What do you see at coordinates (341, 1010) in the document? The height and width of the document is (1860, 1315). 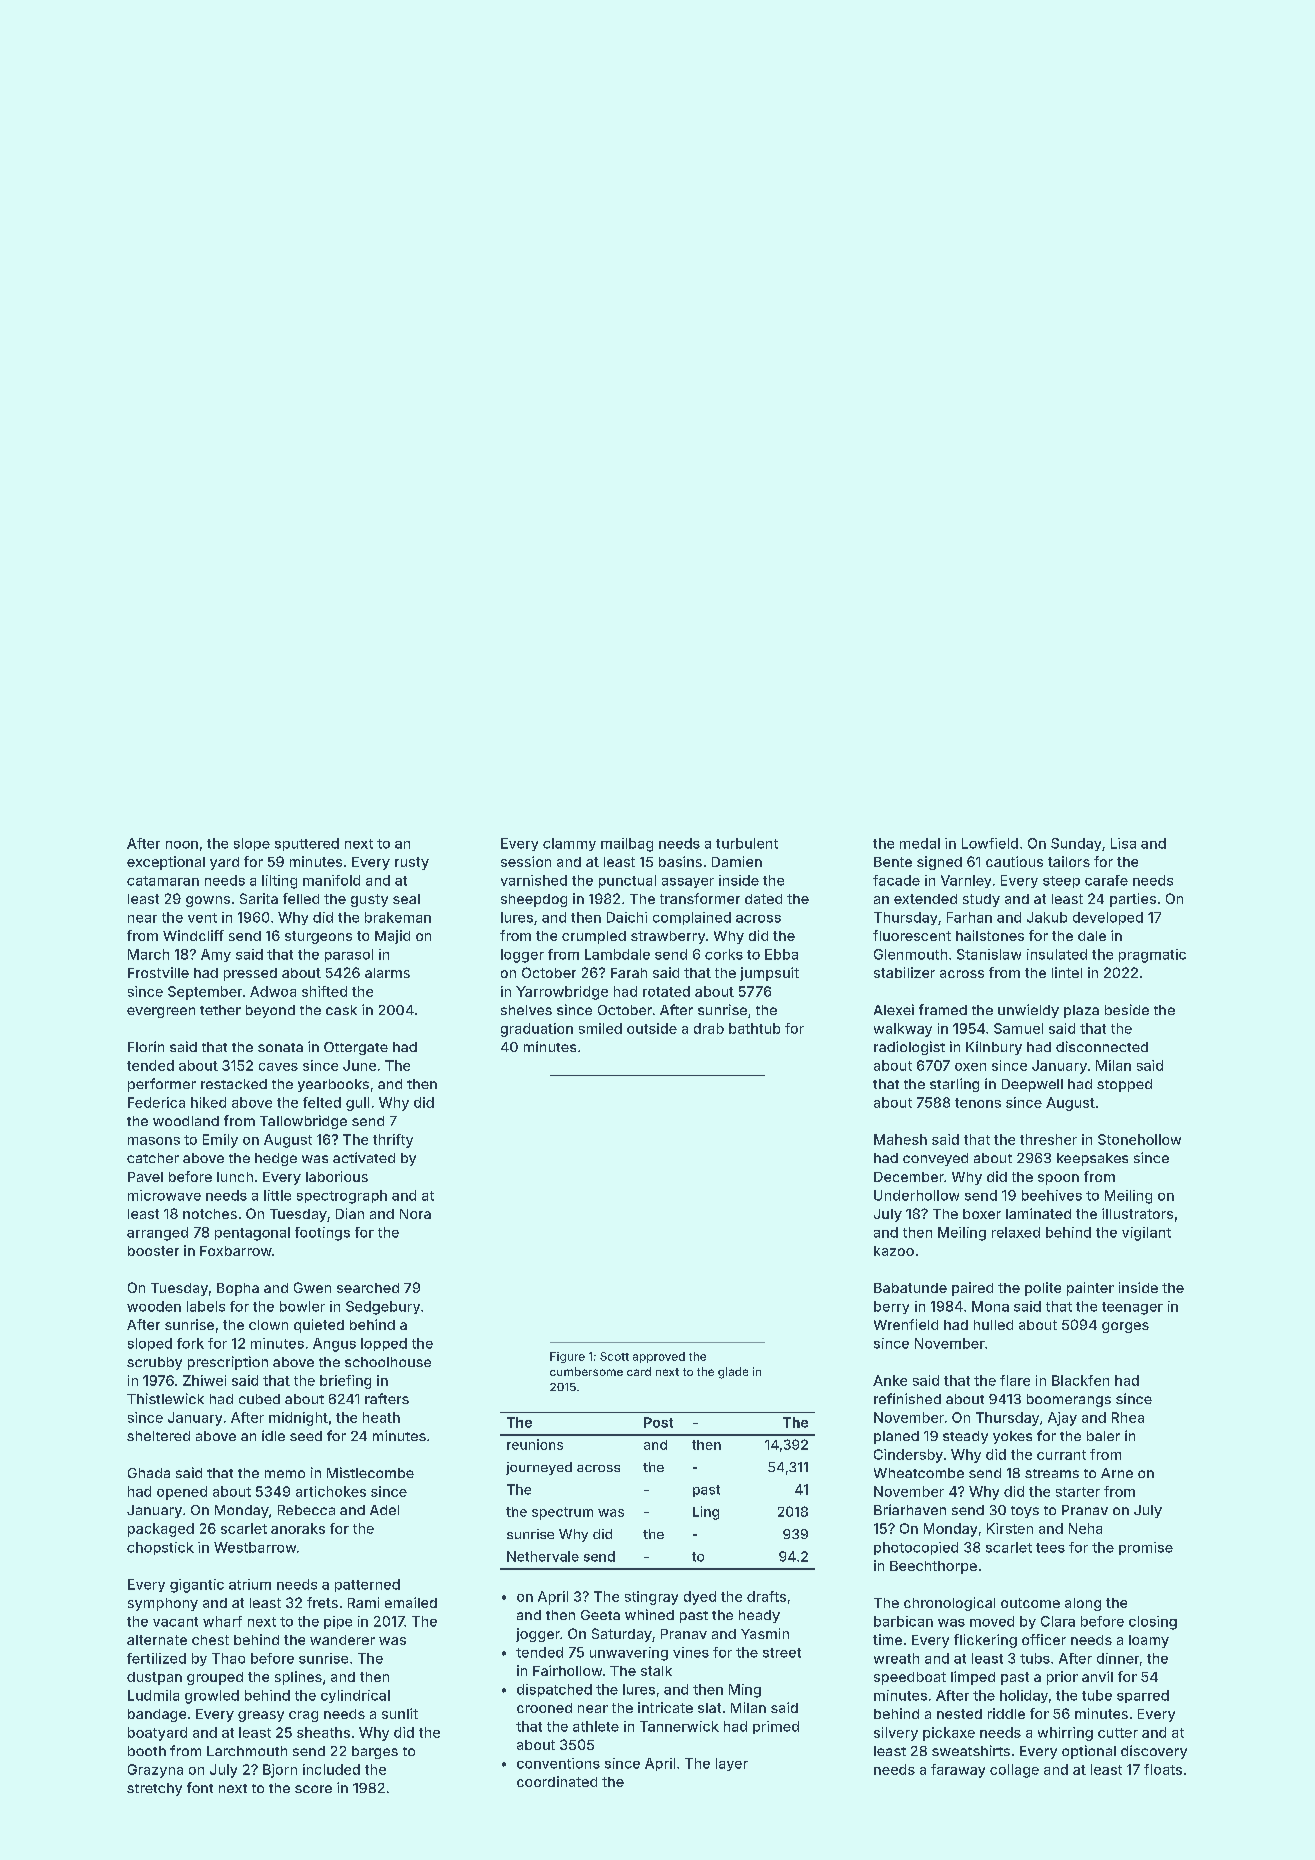 I see `cask` at bounding box center [341, 1010].
